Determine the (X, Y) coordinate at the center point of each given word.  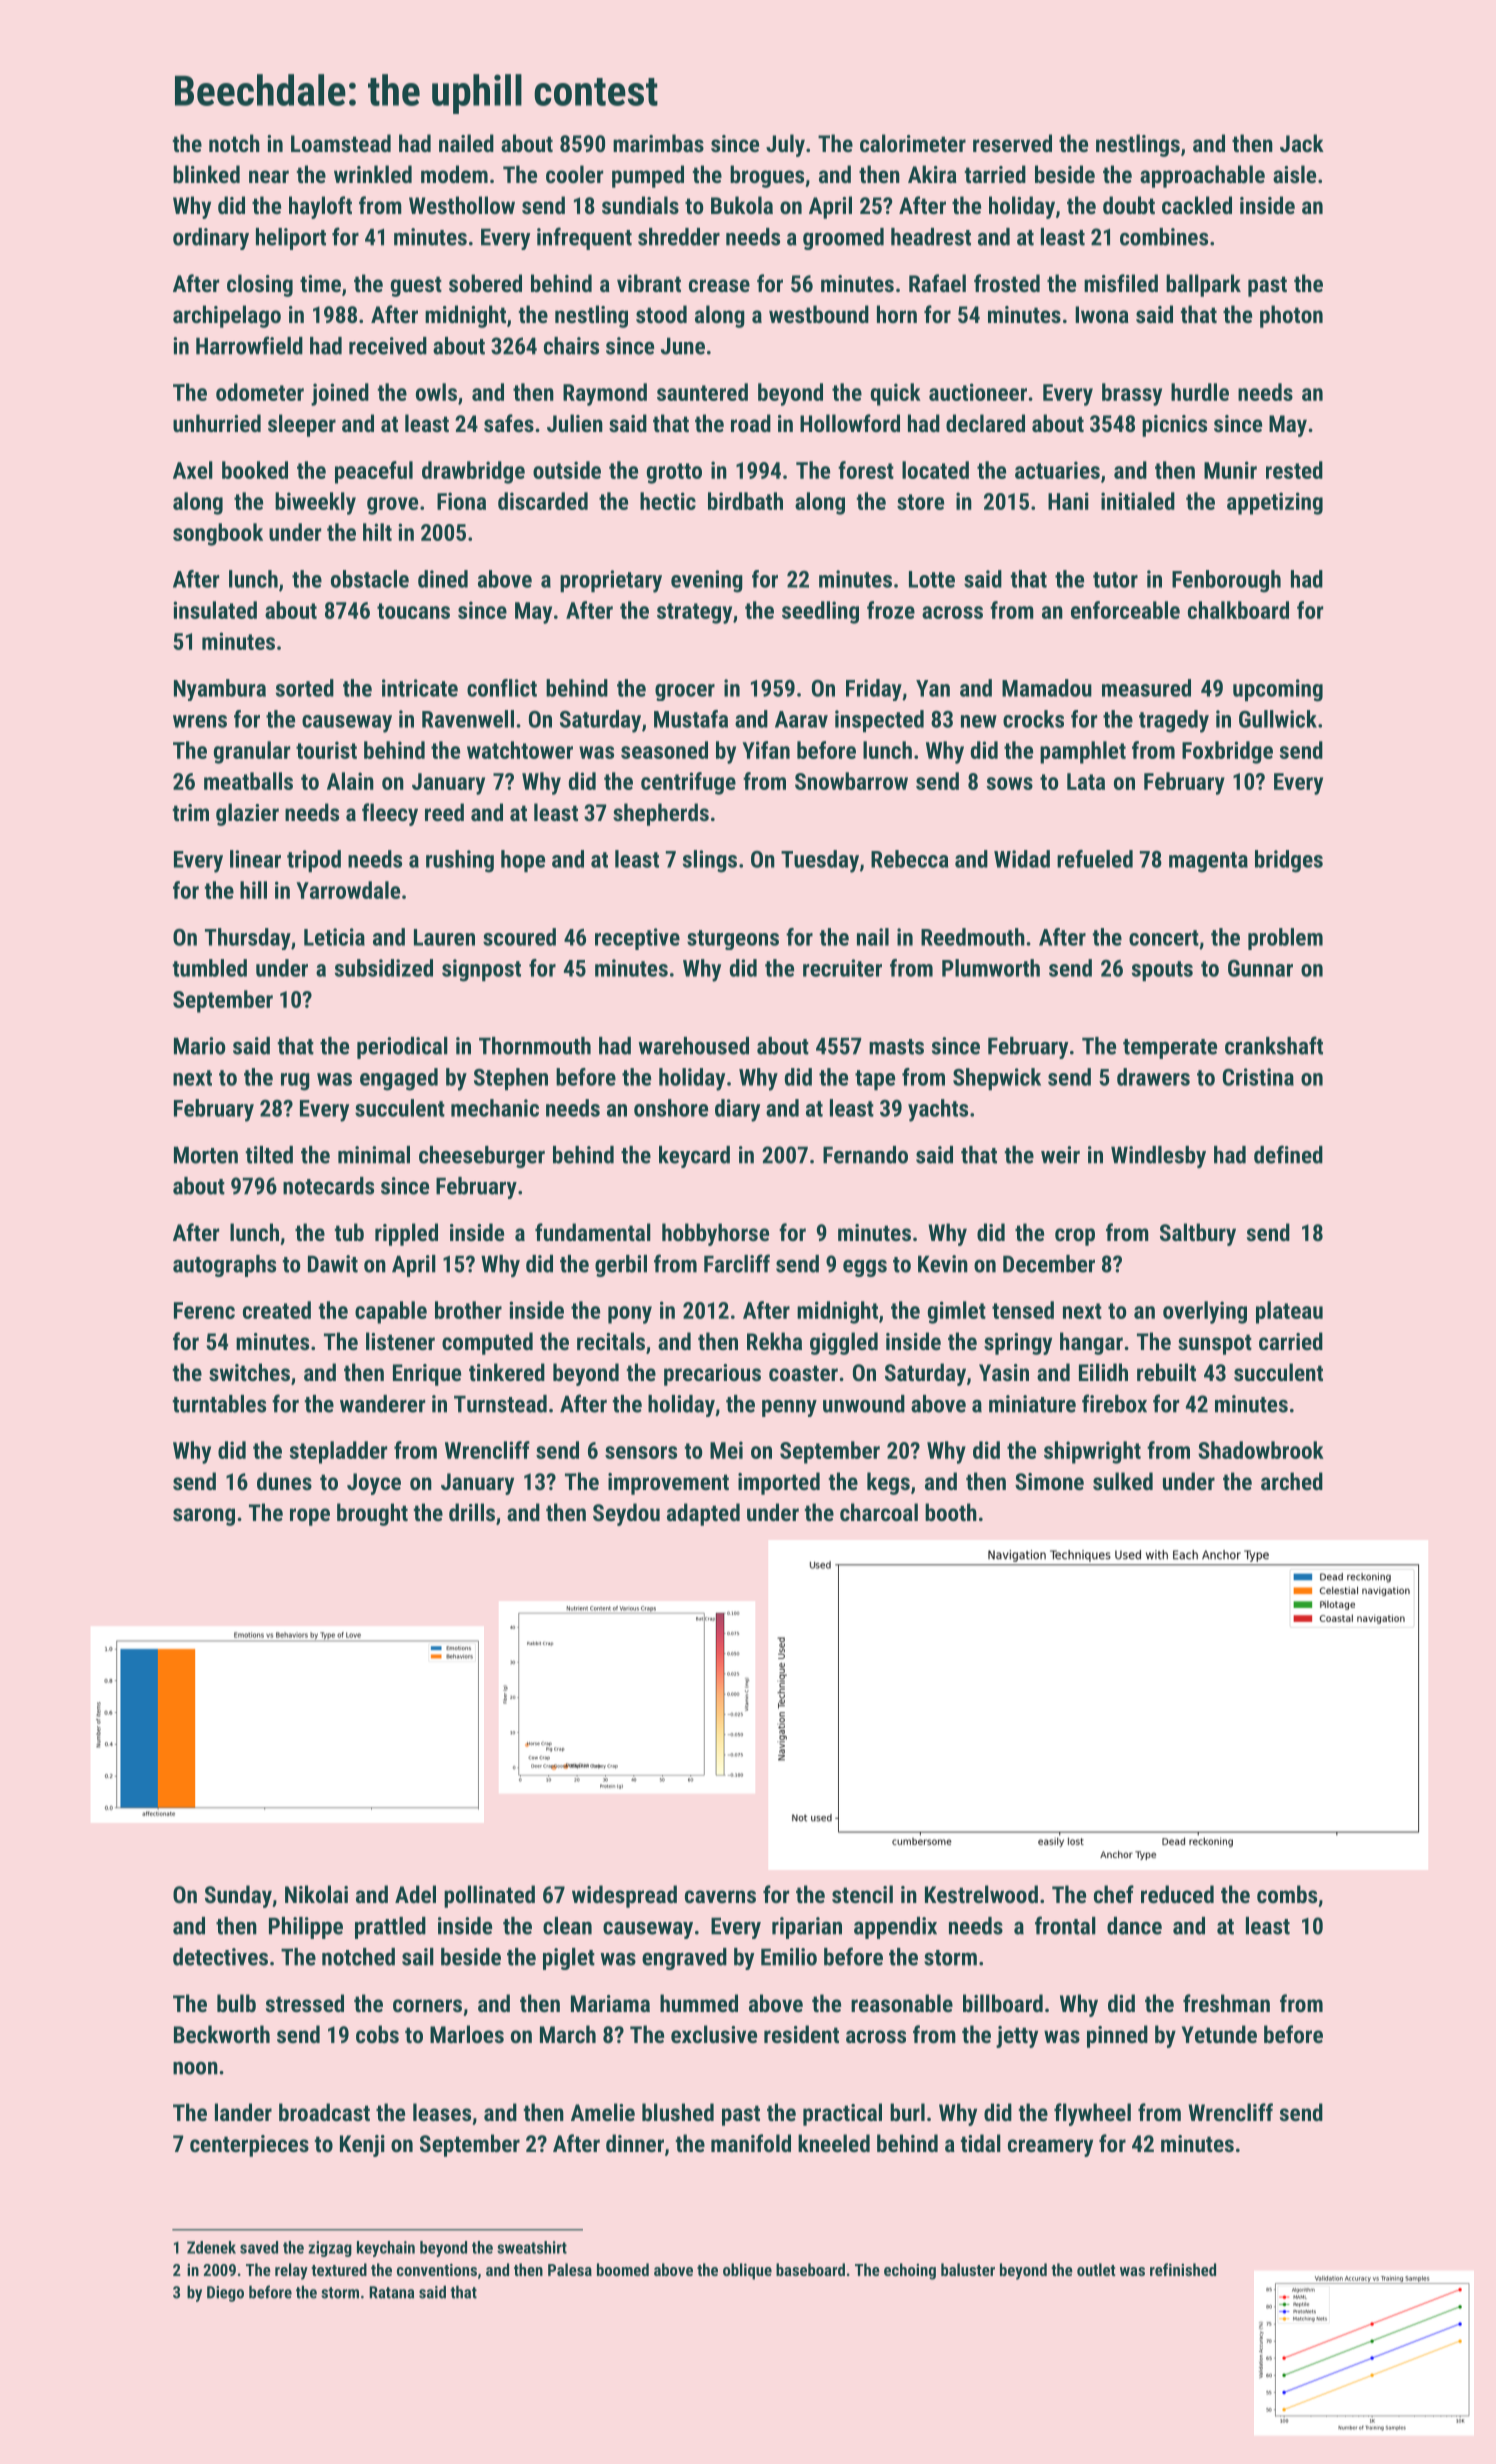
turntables (219, 1404)
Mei (726, 1450)
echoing (910, 2271)
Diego (225, 2294)
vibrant (649, 283)
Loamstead (341, 143)
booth (951, 1512)
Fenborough (1226, 581)
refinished (1183, 2269)
